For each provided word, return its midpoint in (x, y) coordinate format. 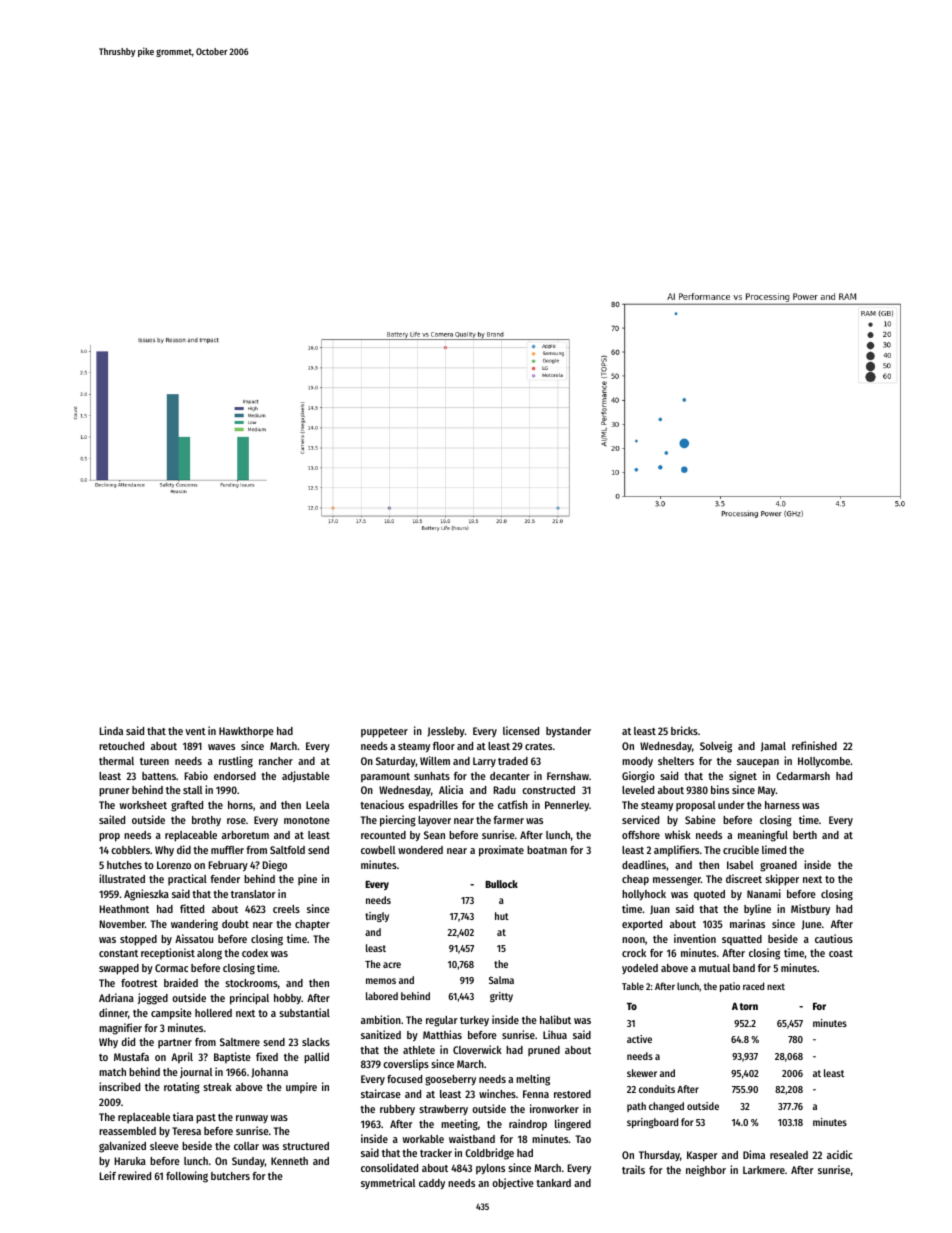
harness (782, 805)
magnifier (120, 1029)
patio (730, 987)
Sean (434, 835)
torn (749, 1006)
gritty (501, 997)
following (187, 1177)
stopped (138, 940)
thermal (116, 761)
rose (236, 821)
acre (392, 965)
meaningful (763, 836)
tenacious (382, 804)
